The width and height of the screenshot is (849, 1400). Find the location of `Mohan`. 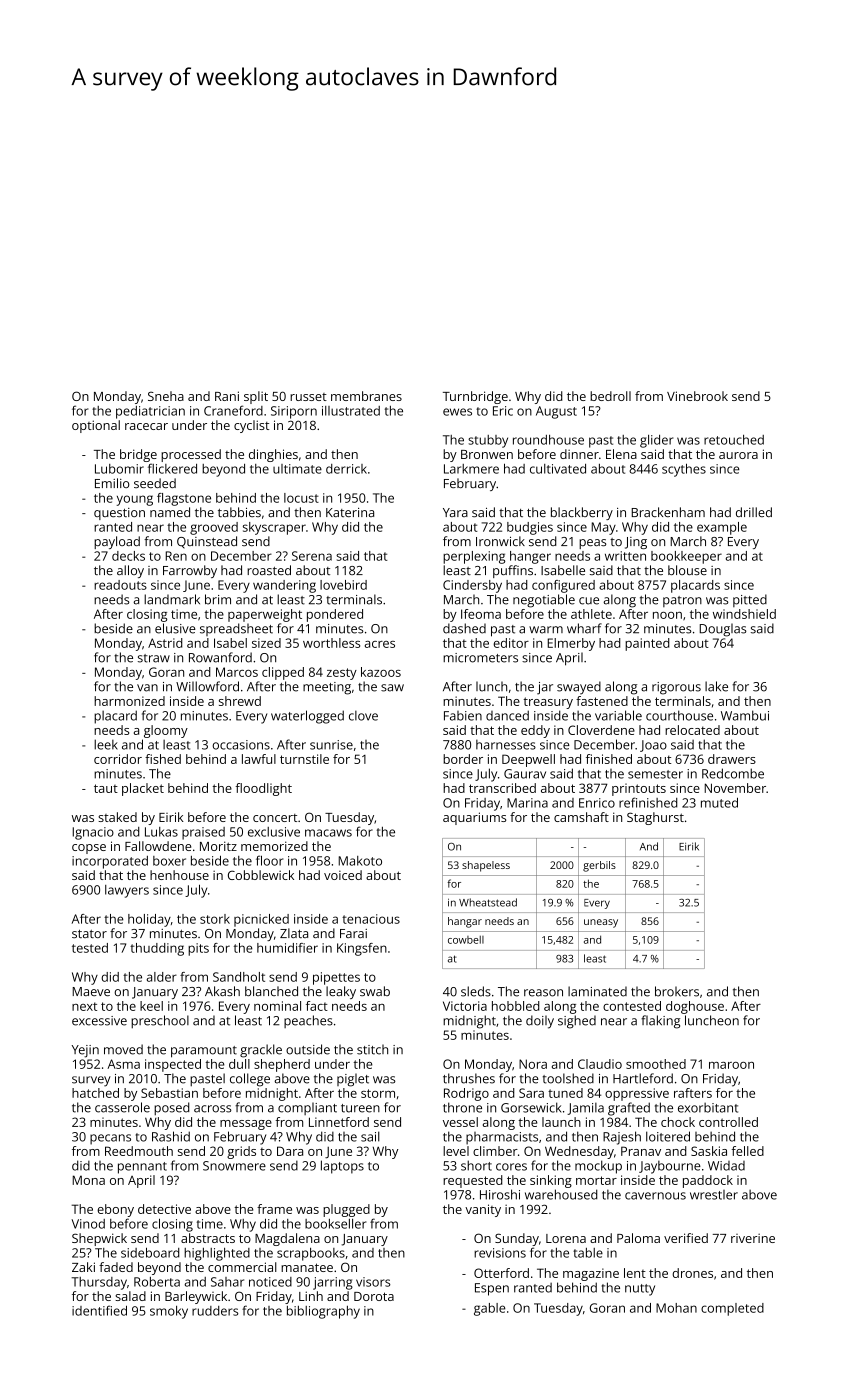

Mohan is located at coordinates (676, 1308).
